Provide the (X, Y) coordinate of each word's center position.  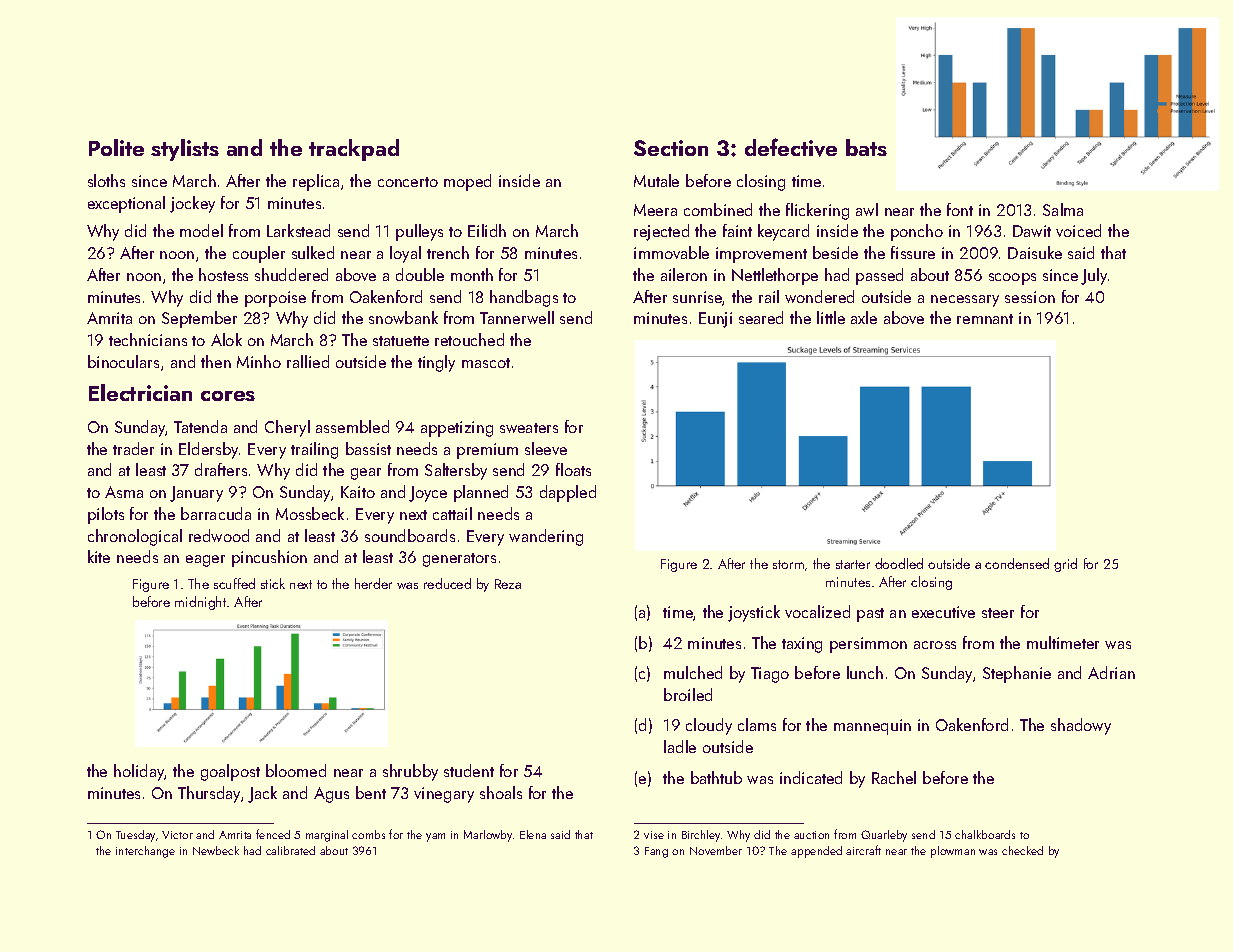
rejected (661, 232)
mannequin (872, 727)
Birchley (701, 836)
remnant (985, 319)
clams (757, 724)
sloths (106, 180)
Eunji (715, 320)
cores (228, 396)
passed (879, 276)
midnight (200, 603)
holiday (139, 772)
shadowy (1081, 726)
